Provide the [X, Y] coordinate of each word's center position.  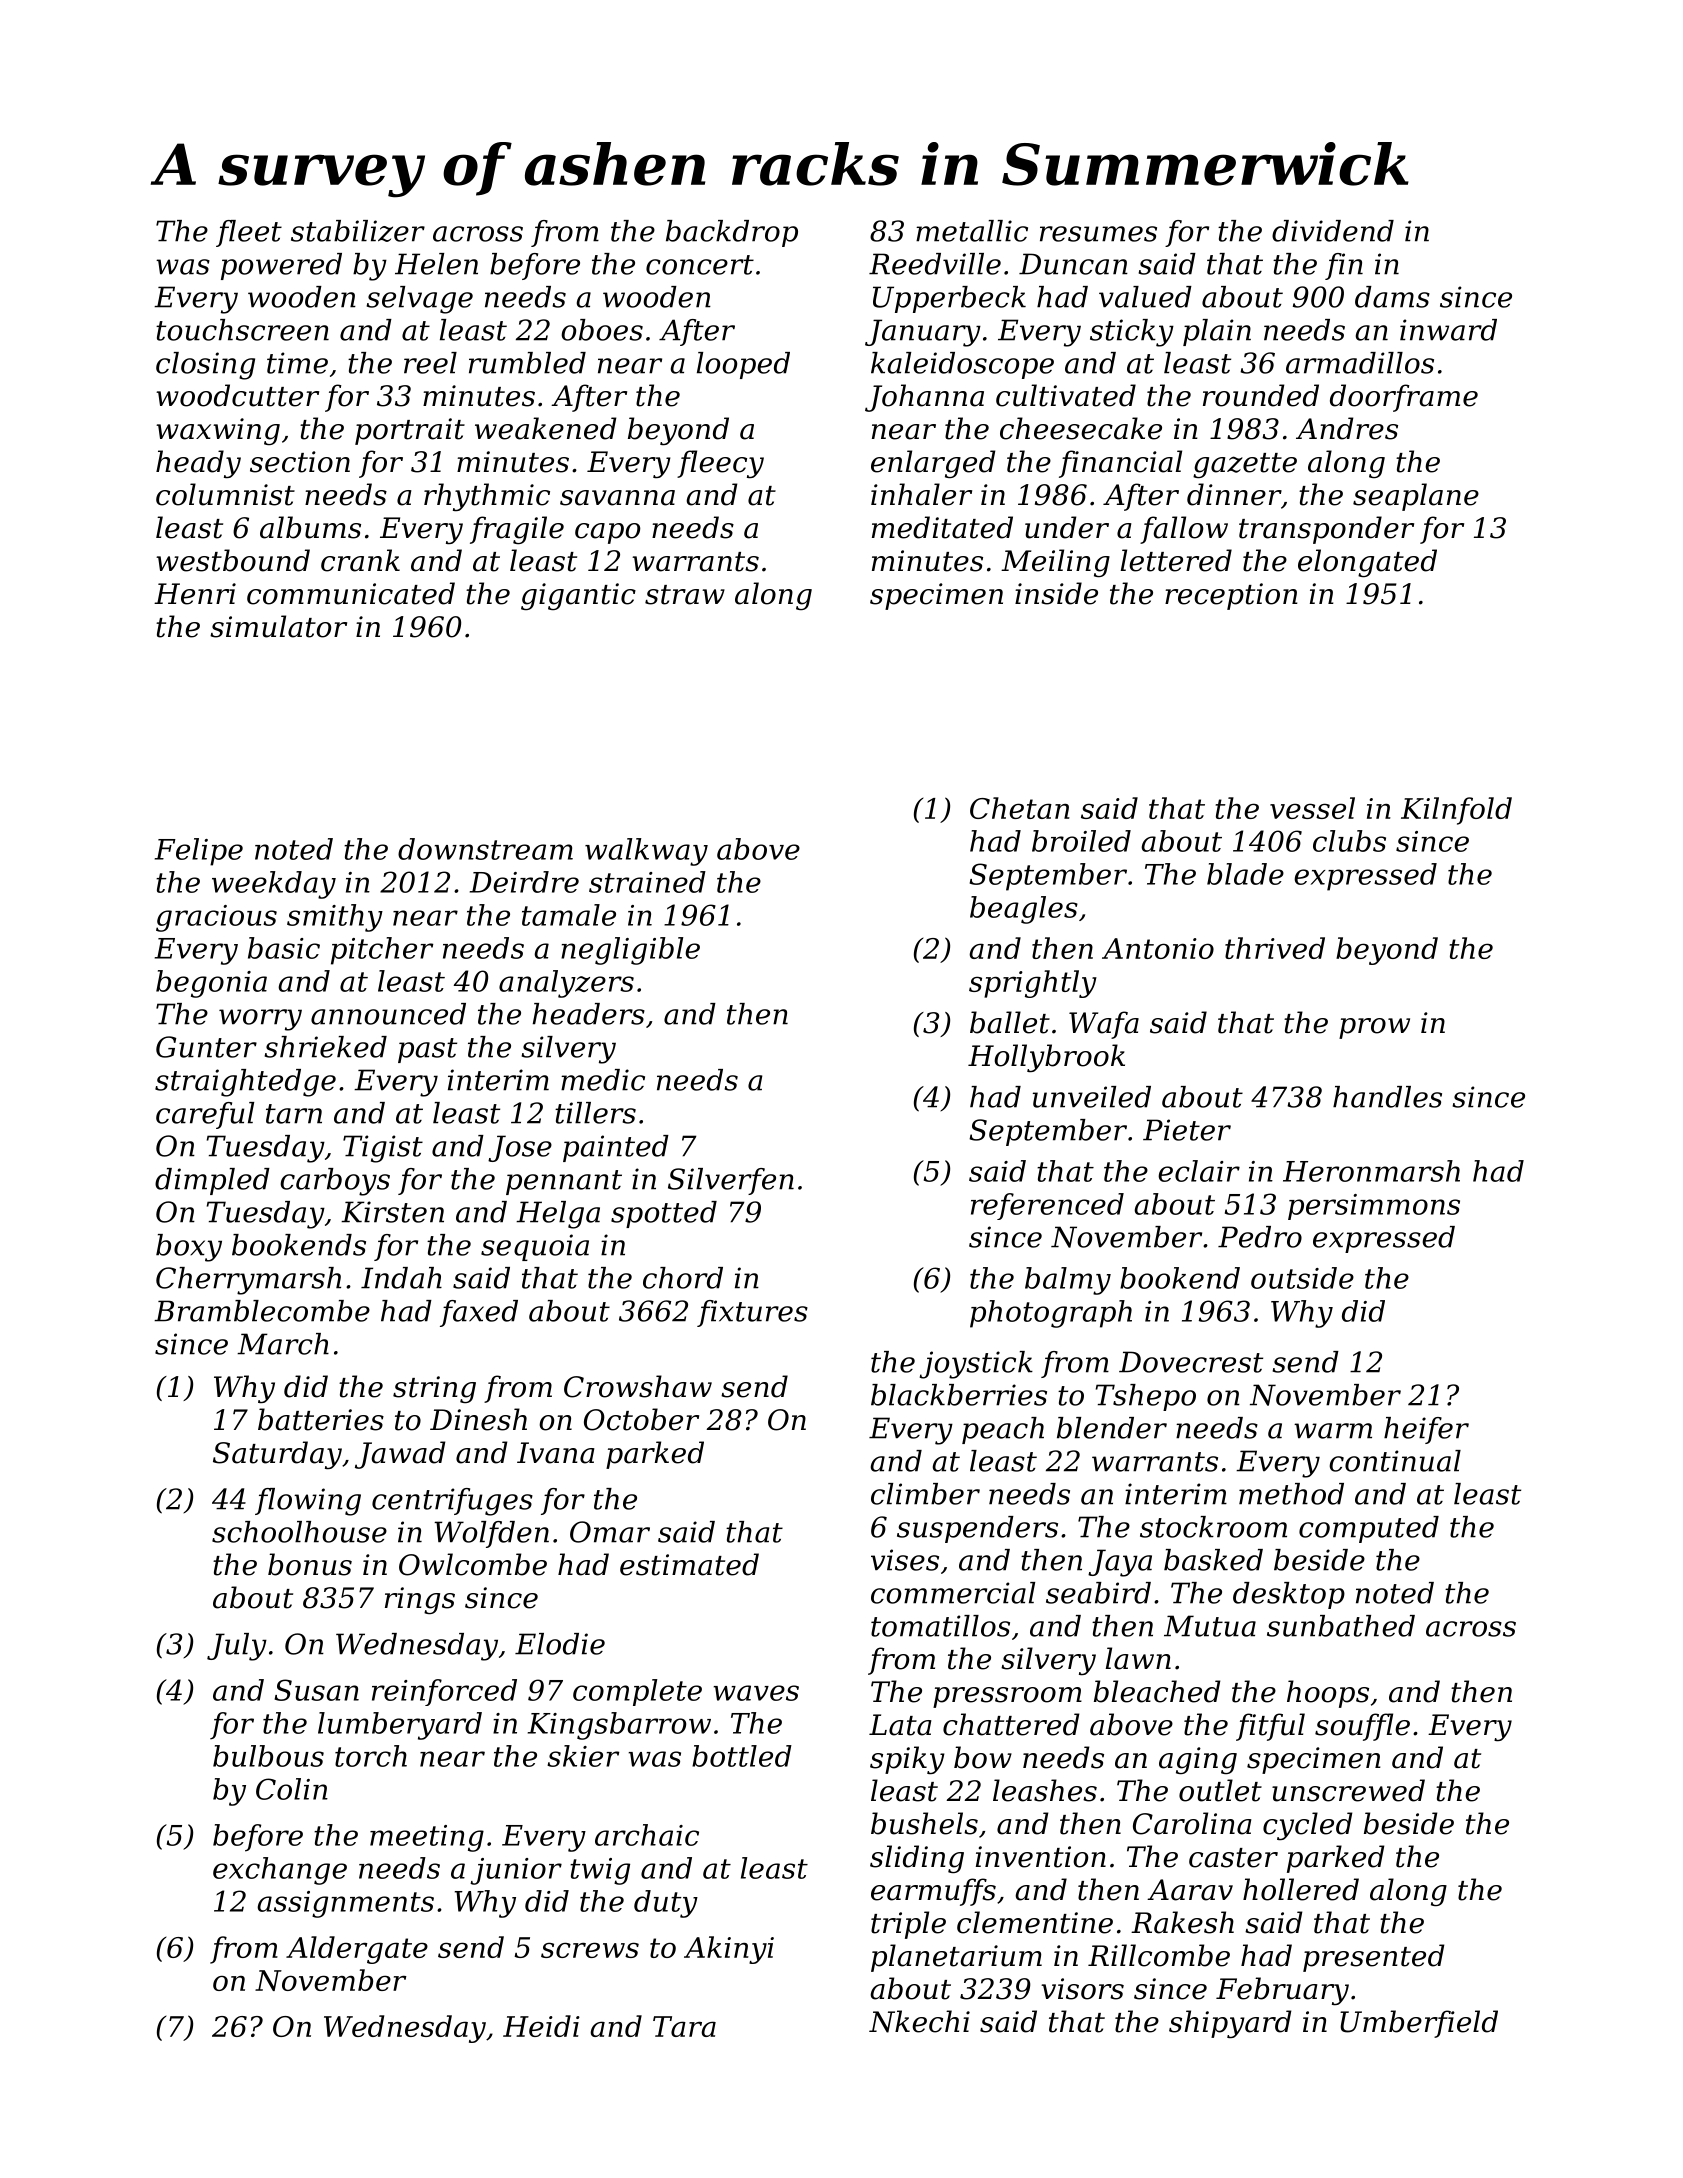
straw [685, 595]
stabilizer [358, 231]
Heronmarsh [1371, 1171]
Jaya [1120, 1563]
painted [616, 1148]
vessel [1312, 808]
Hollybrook [1046, 1058]
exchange [280, 1871]
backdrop [732, 233]
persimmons [1374, 1207]
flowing [308, 1502]
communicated [351, 593]
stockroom [1213, 1527]
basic [284, 948]
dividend [1333, 231]
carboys [335, 1182]
